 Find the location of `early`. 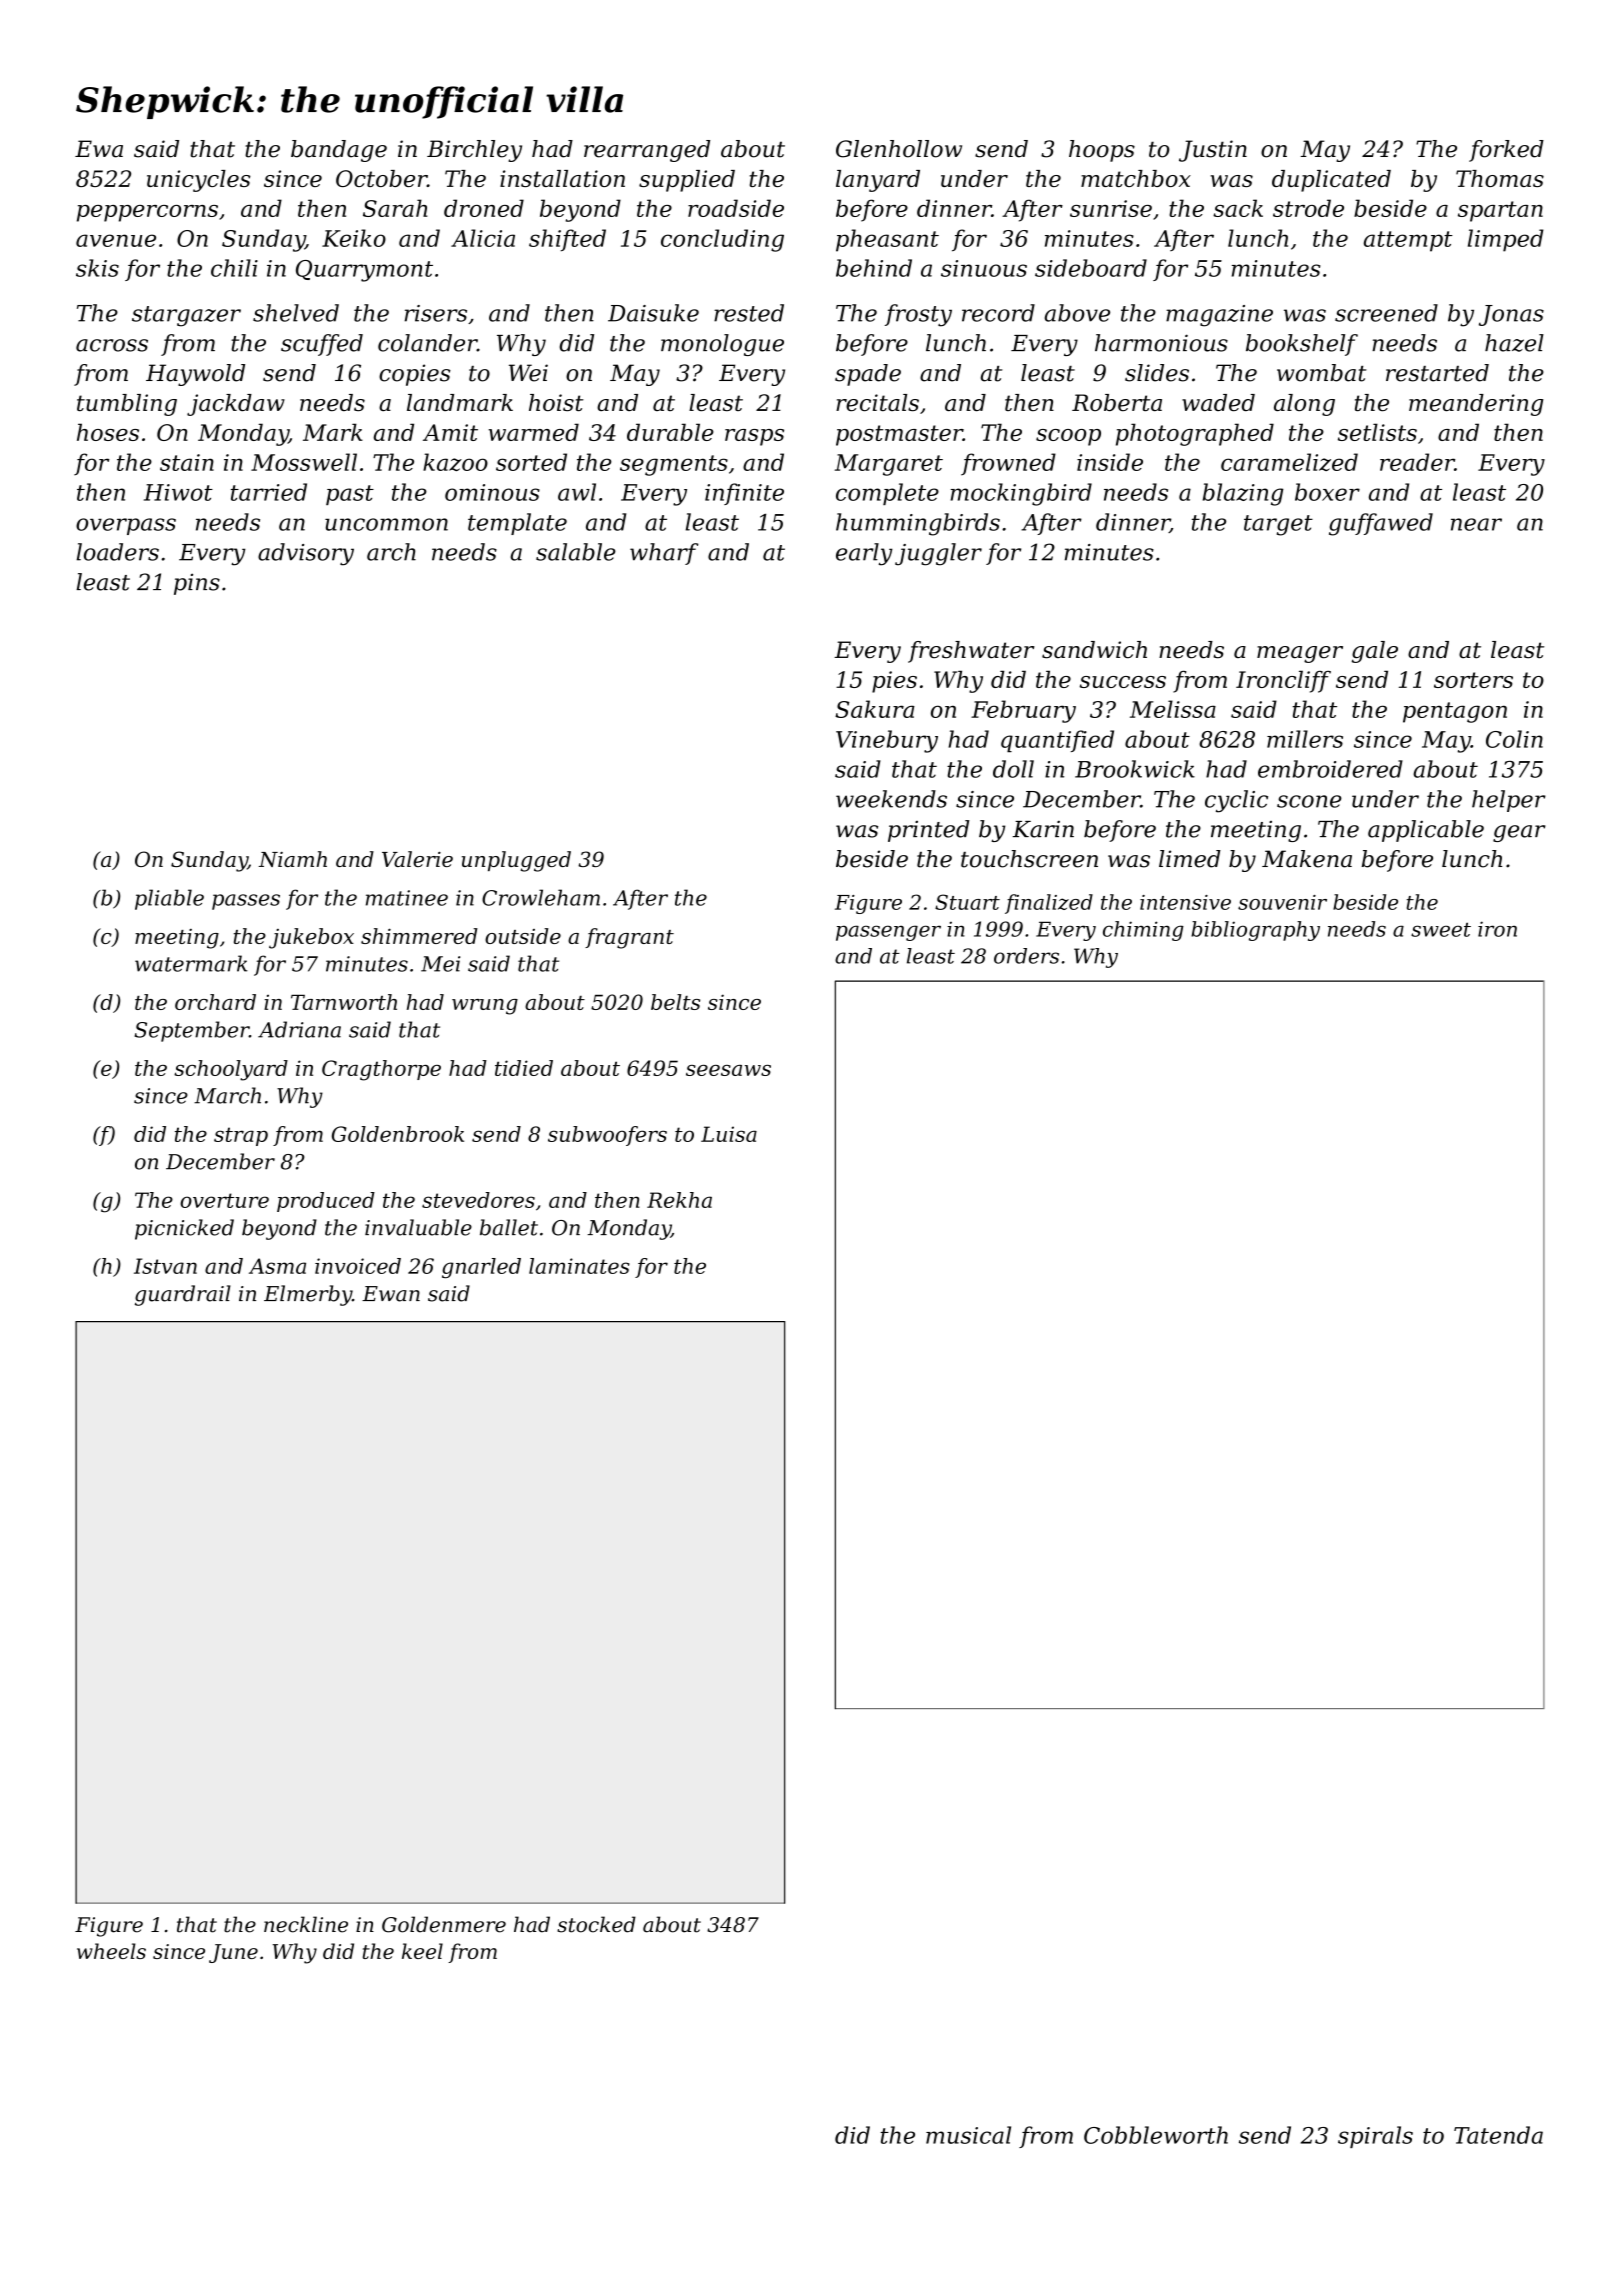

early is located at coordinates (864, 554).
